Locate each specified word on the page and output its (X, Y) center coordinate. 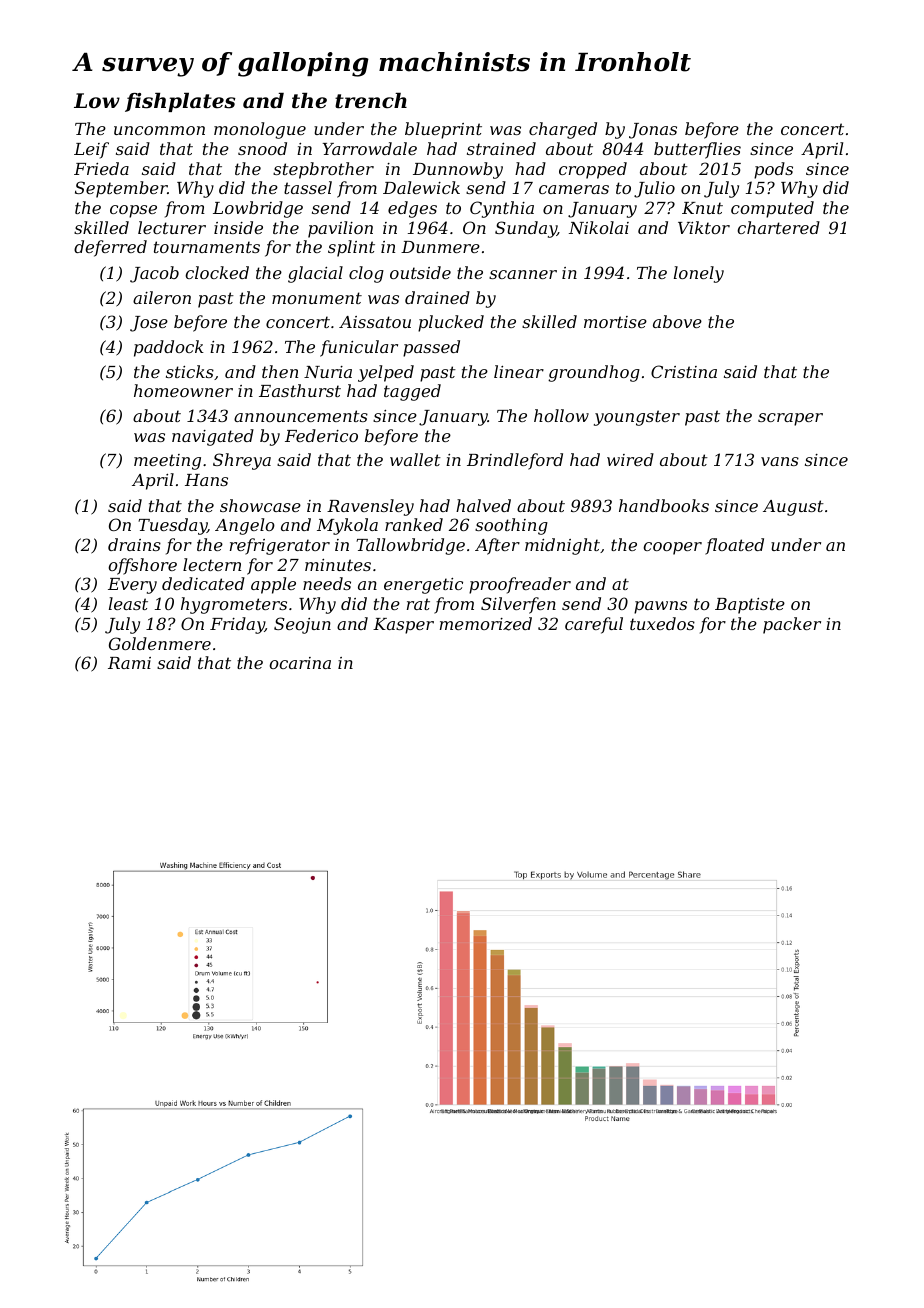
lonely (699, 274)
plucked (451, 323)
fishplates (180, 102)
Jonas (653, 131)
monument (317, 298)
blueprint (443, 130)
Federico (321, 435)
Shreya (242, 461)
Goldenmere (160, 643)
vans (780, 461)
